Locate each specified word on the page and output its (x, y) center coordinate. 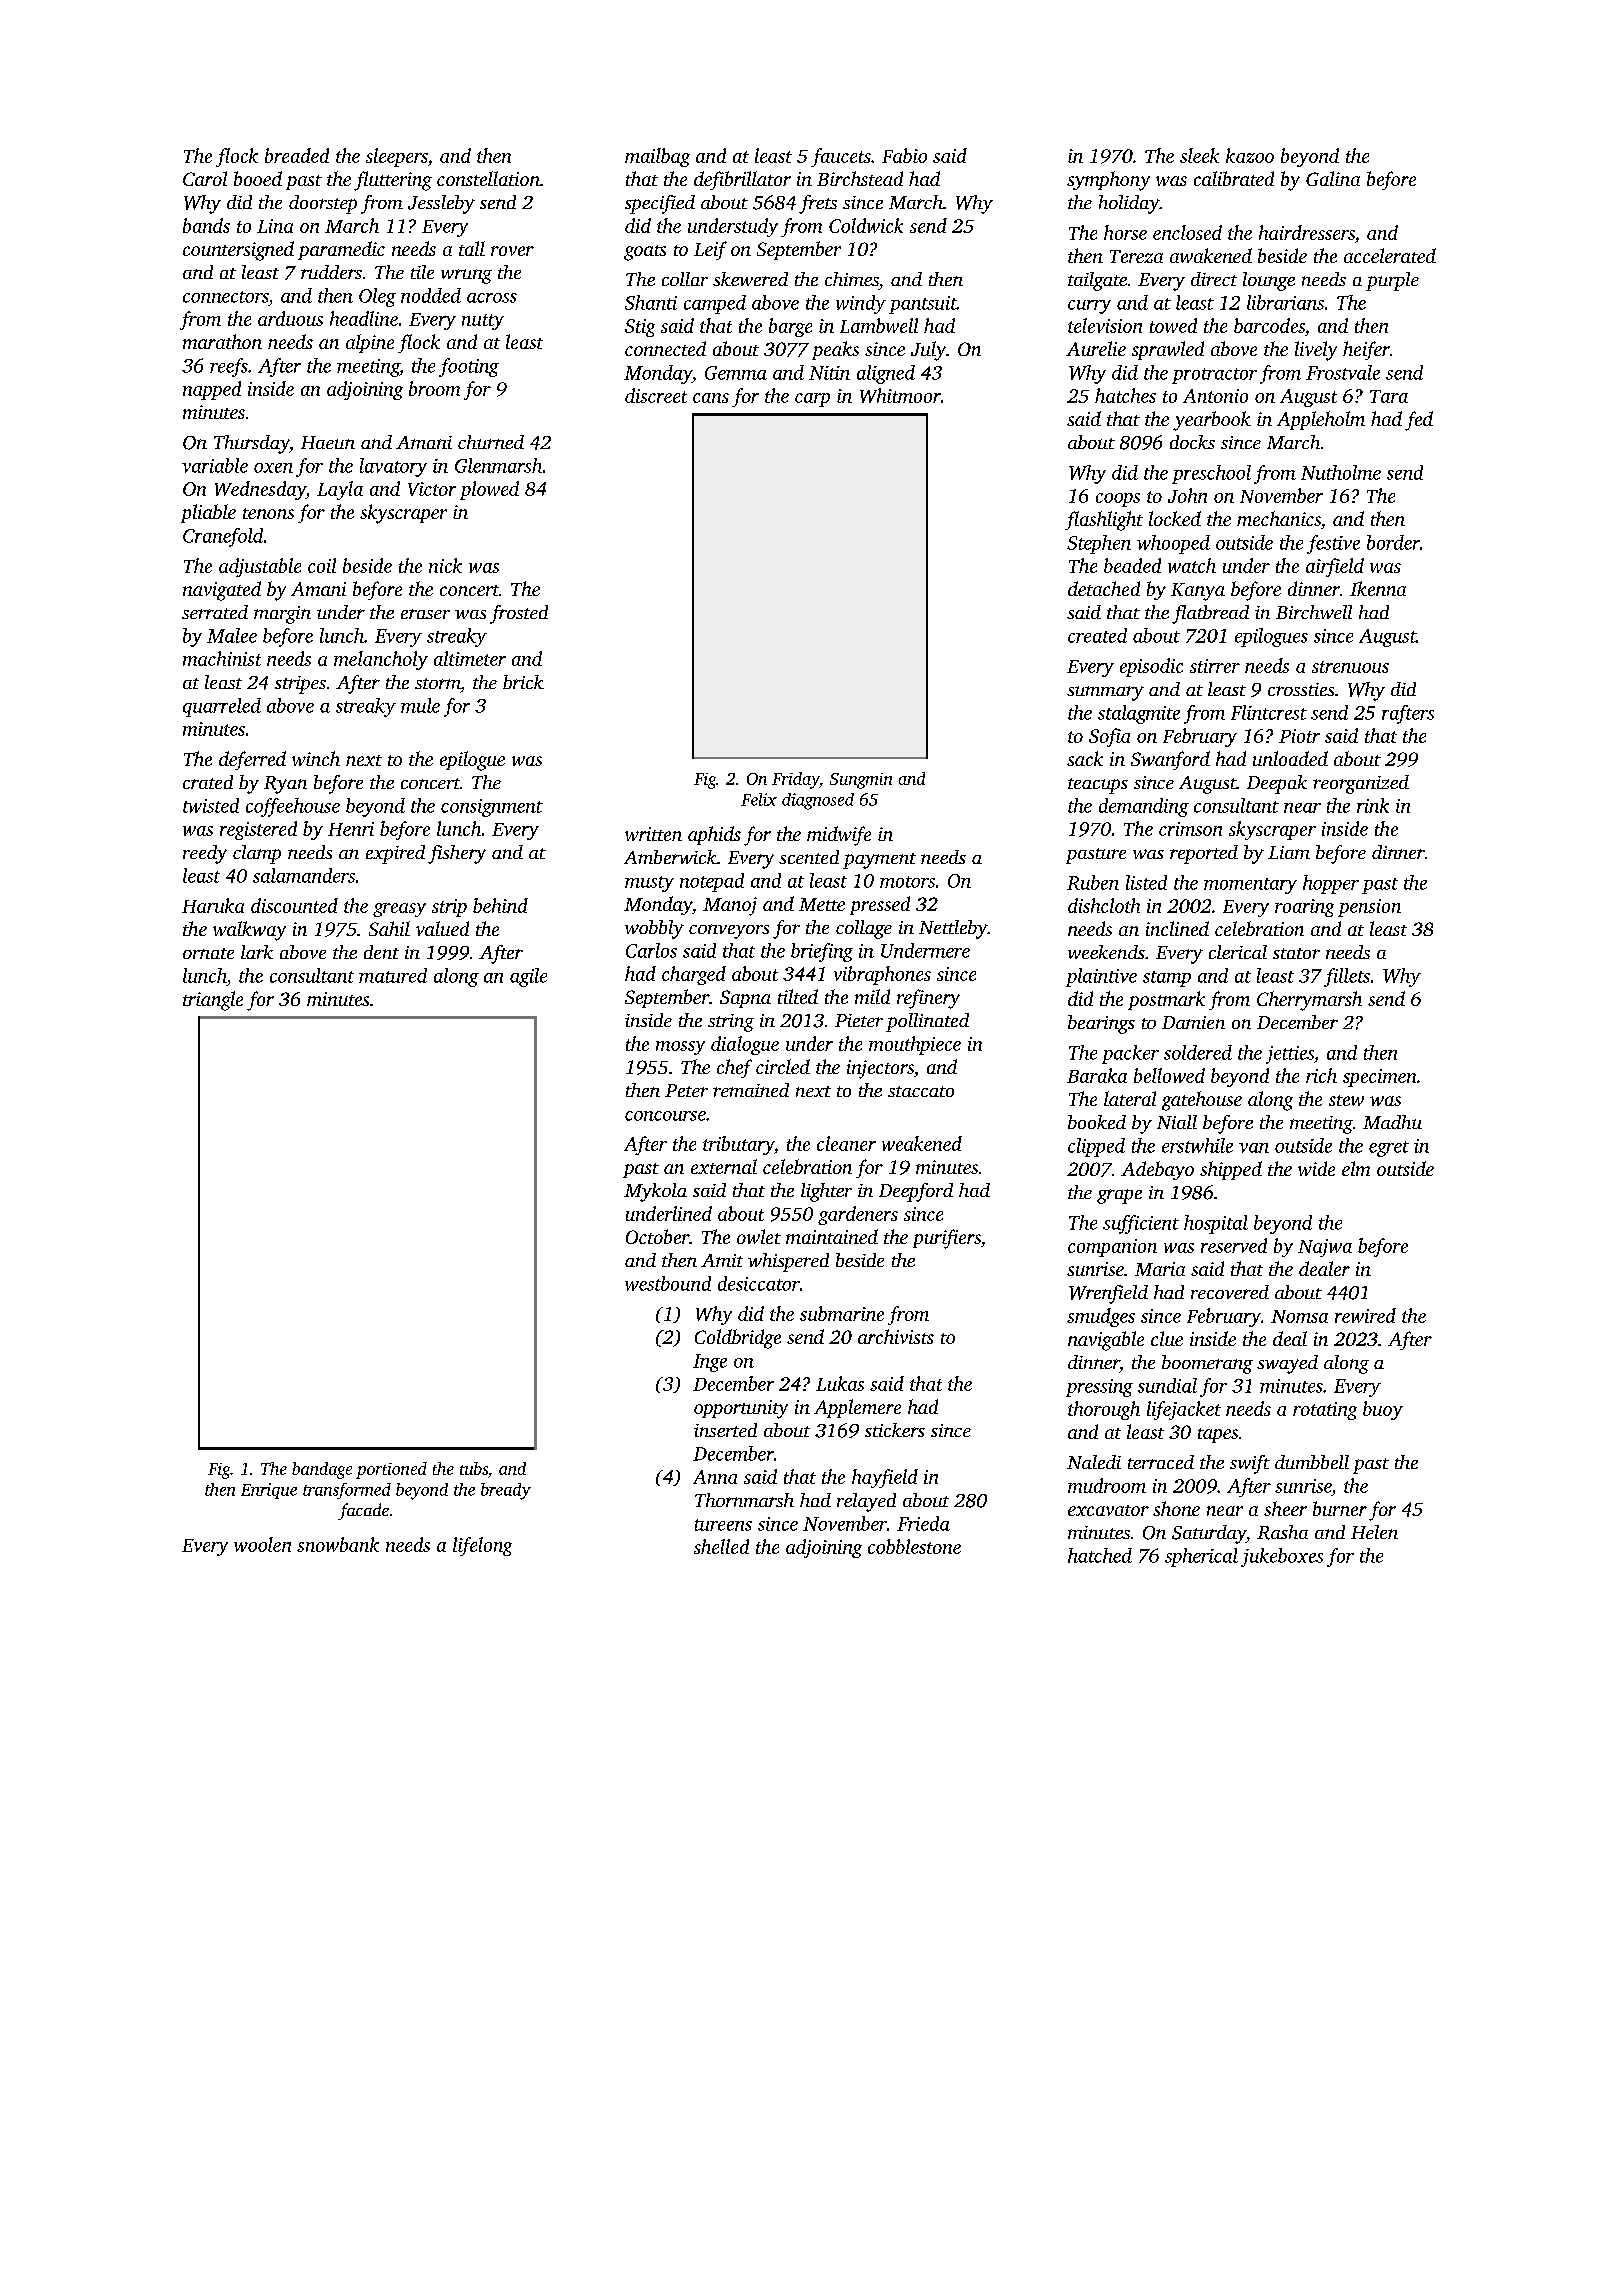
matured (393, 975)
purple (1392, 281)
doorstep (323, 204)
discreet (656, 395)
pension (1369, 908)
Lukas (840, 1383)
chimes (852, 279)
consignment (492, 808)
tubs (474, 1468)
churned (491, 442)
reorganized (1361, 784)
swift (1250, 1464)
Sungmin (861, 781)
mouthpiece (915, 1045)
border (1393, 542)
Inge (710, 1363)
